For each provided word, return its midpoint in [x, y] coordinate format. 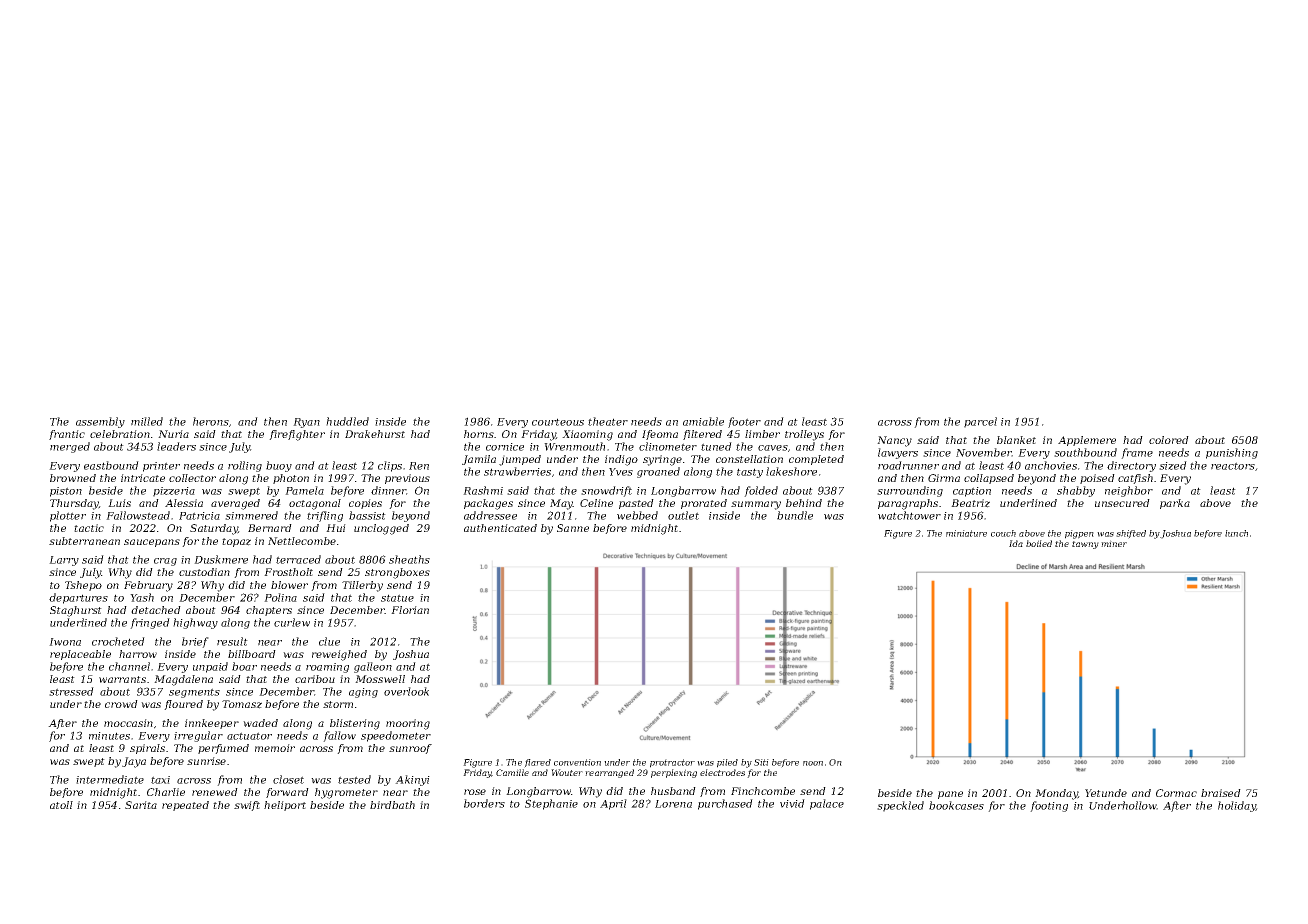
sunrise [206, 761]
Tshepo [83, 586]
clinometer [668, 446]
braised [1221, 793]
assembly [100, 422]
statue [397, 598]
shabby [1076, 491]
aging [363, 693]
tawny [1085, 545]
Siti [761, 762]
